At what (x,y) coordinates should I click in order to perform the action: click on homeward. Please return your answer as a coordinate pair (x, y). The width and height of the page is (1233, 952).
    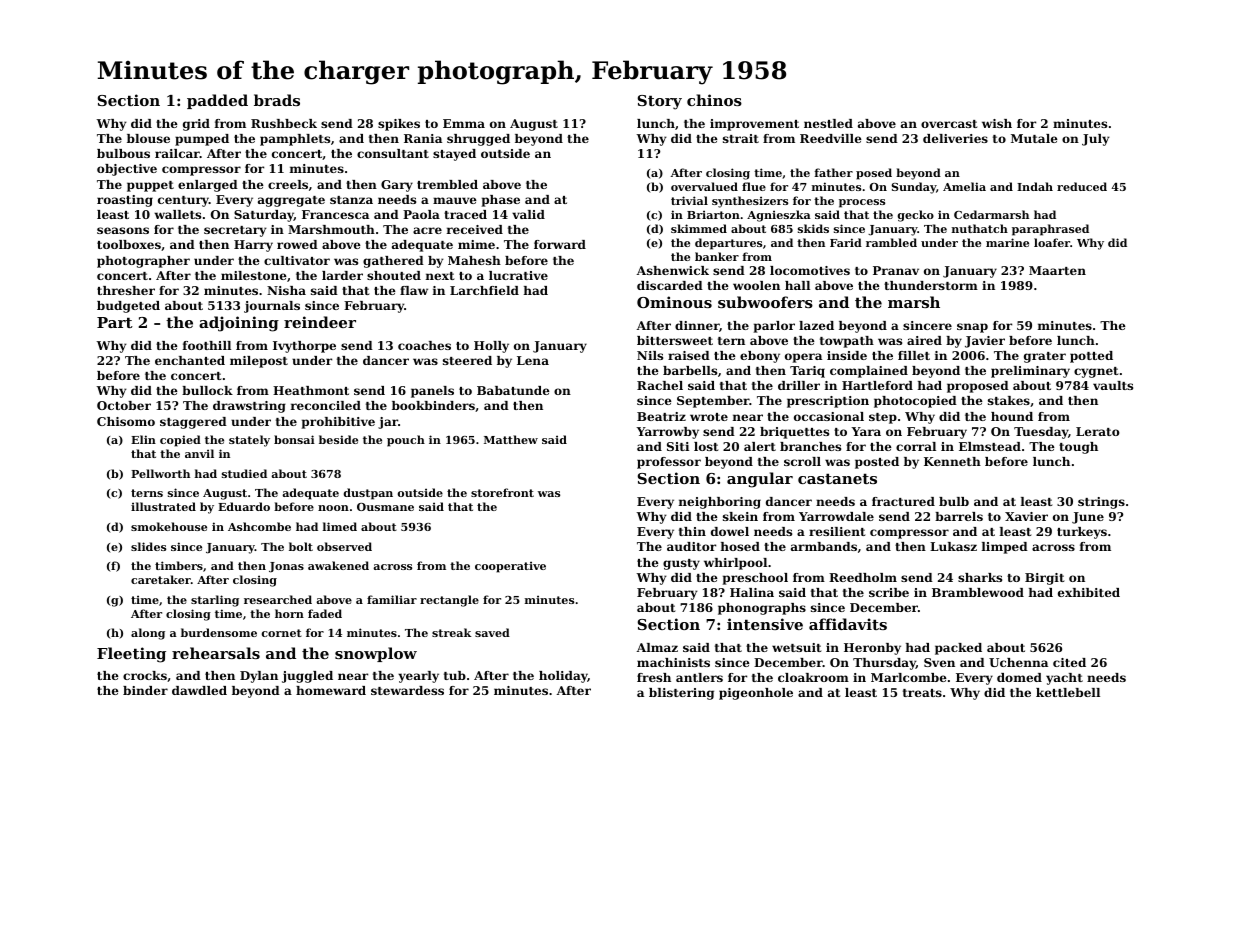
    Looking at the image, I should click on (331, 690).
